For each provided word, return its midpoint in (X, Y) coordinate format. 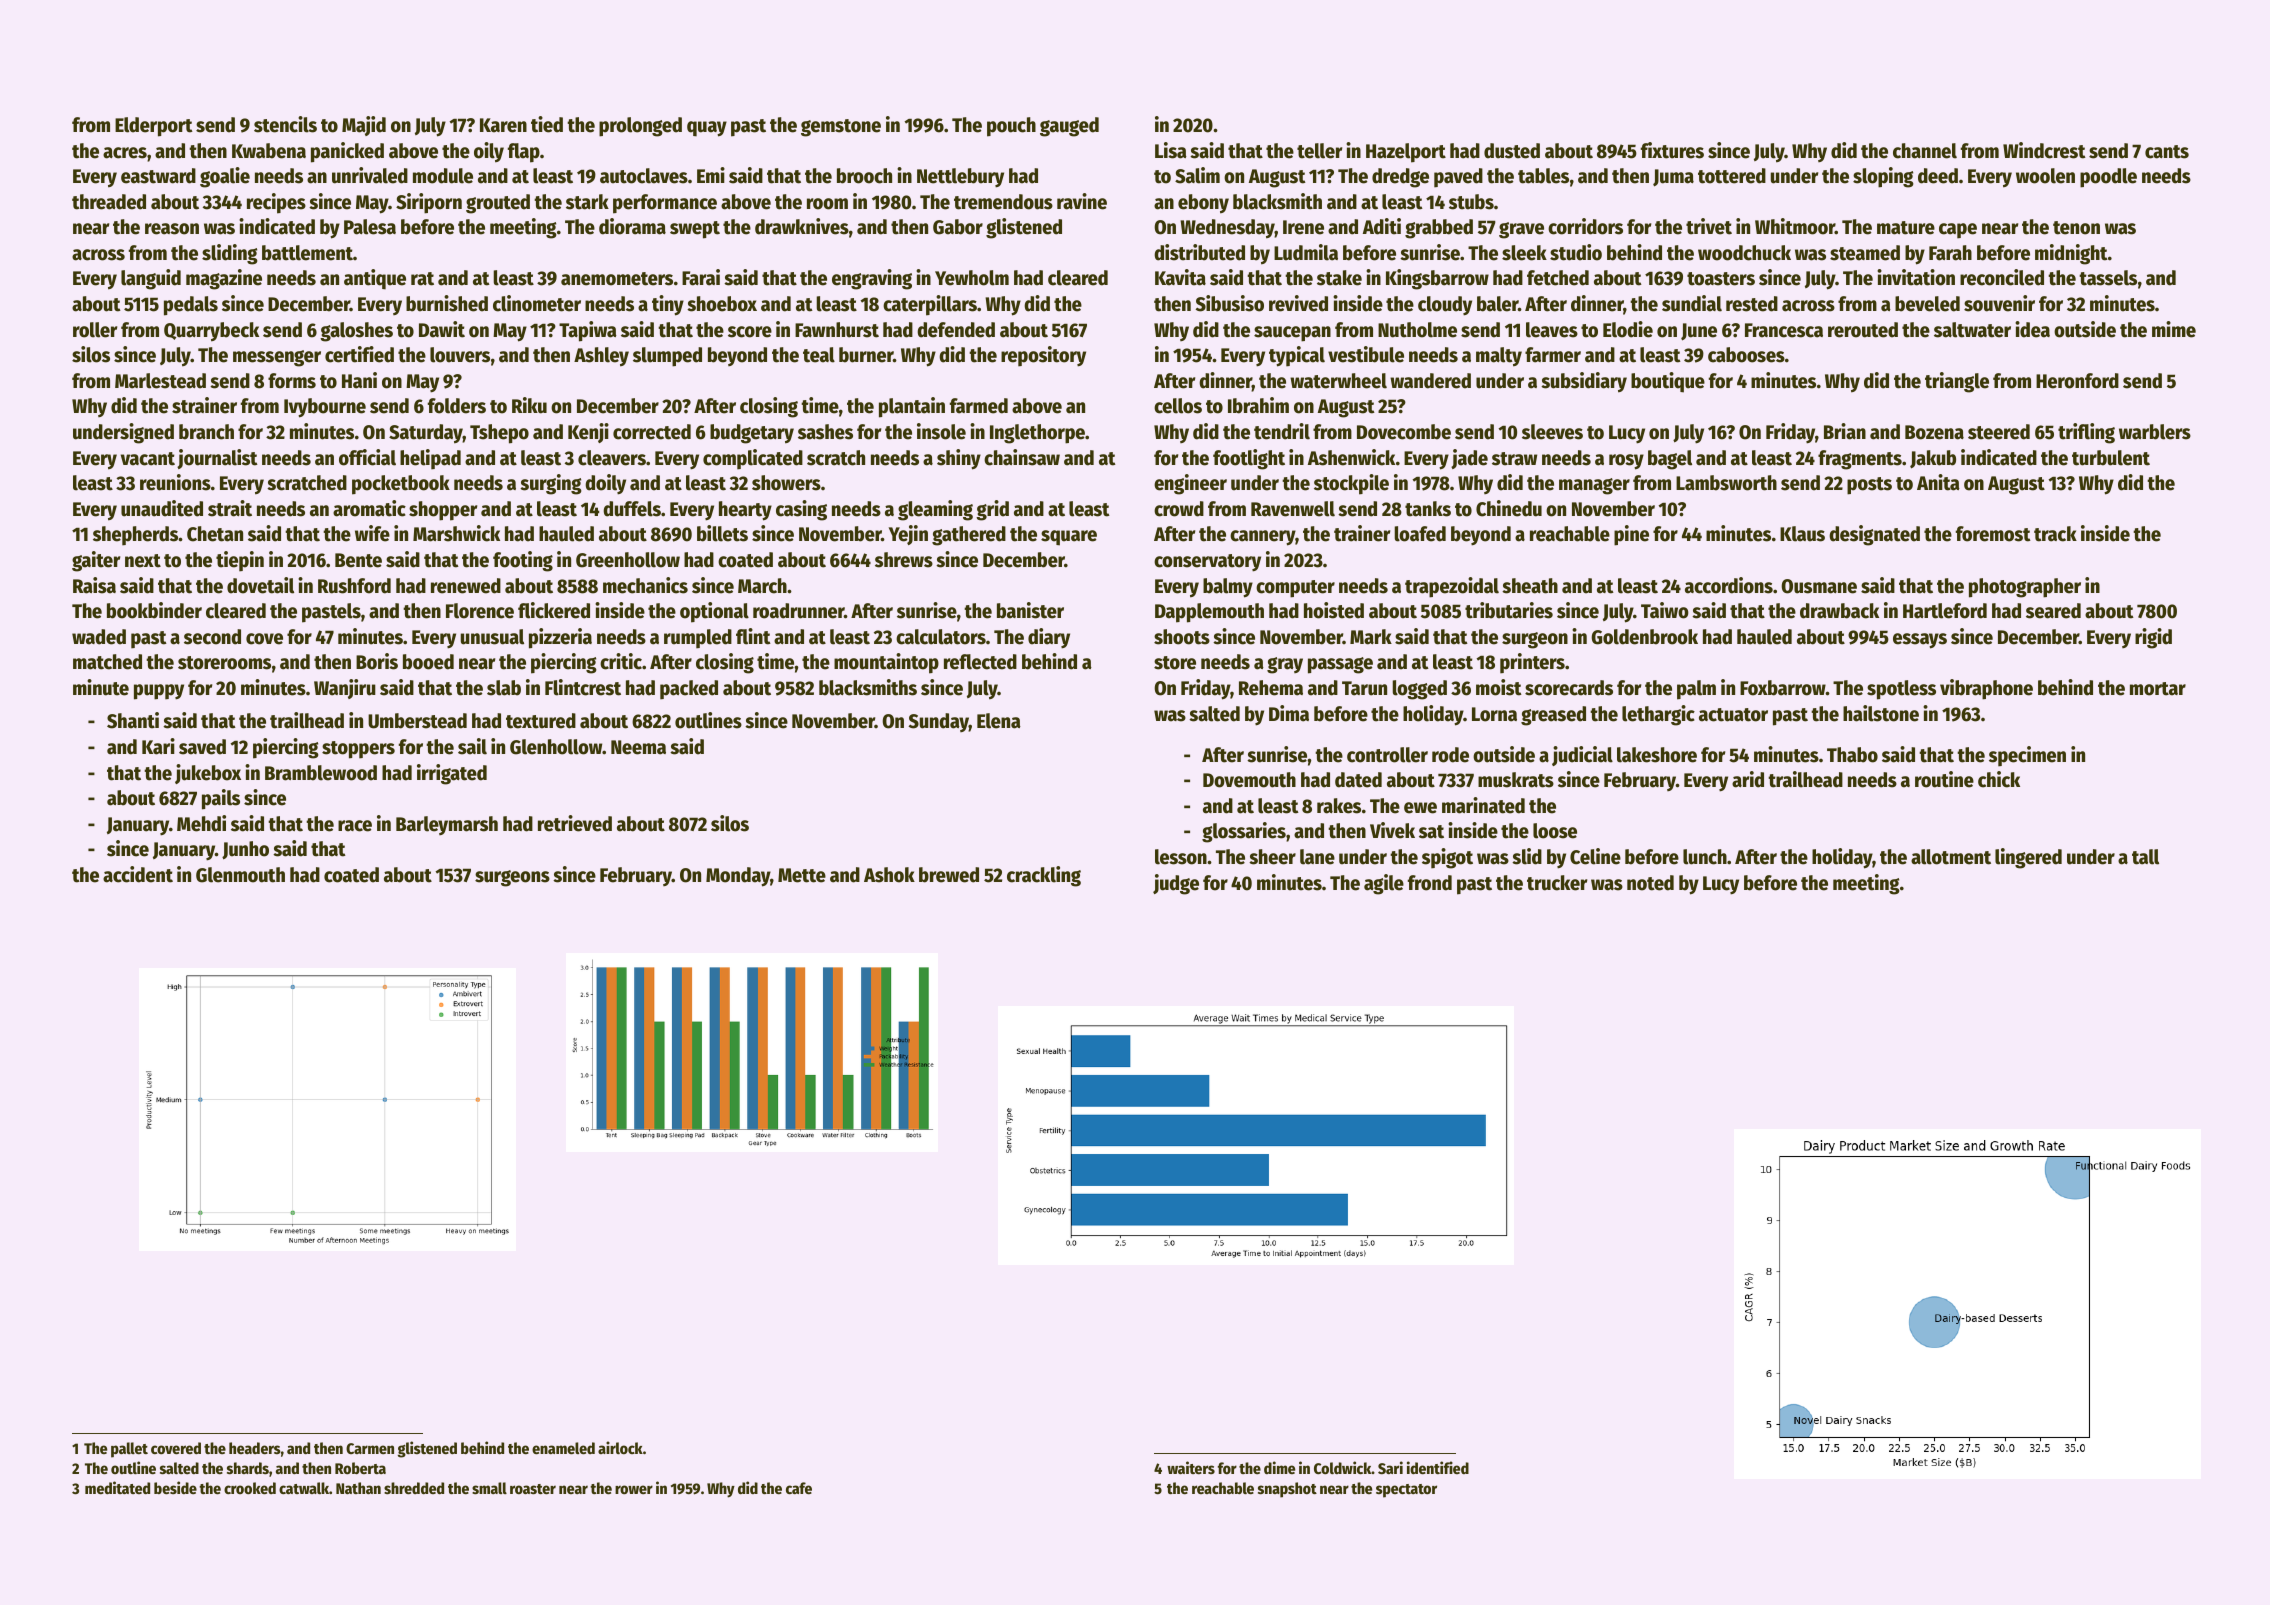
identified (1438, 1467)
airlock (620, 1447)
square (1069, 538)
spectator (1406, 1491)
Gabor (958, 227)
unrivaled (370, 175)
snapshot (1287, 1490)
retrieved (575, 823)
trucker (1557, 883)
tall (2145, 857)
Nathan (358, 1488)
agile (1384, 884)
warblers (2155, 432)
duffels (632, 509)
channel (1925, 151)
